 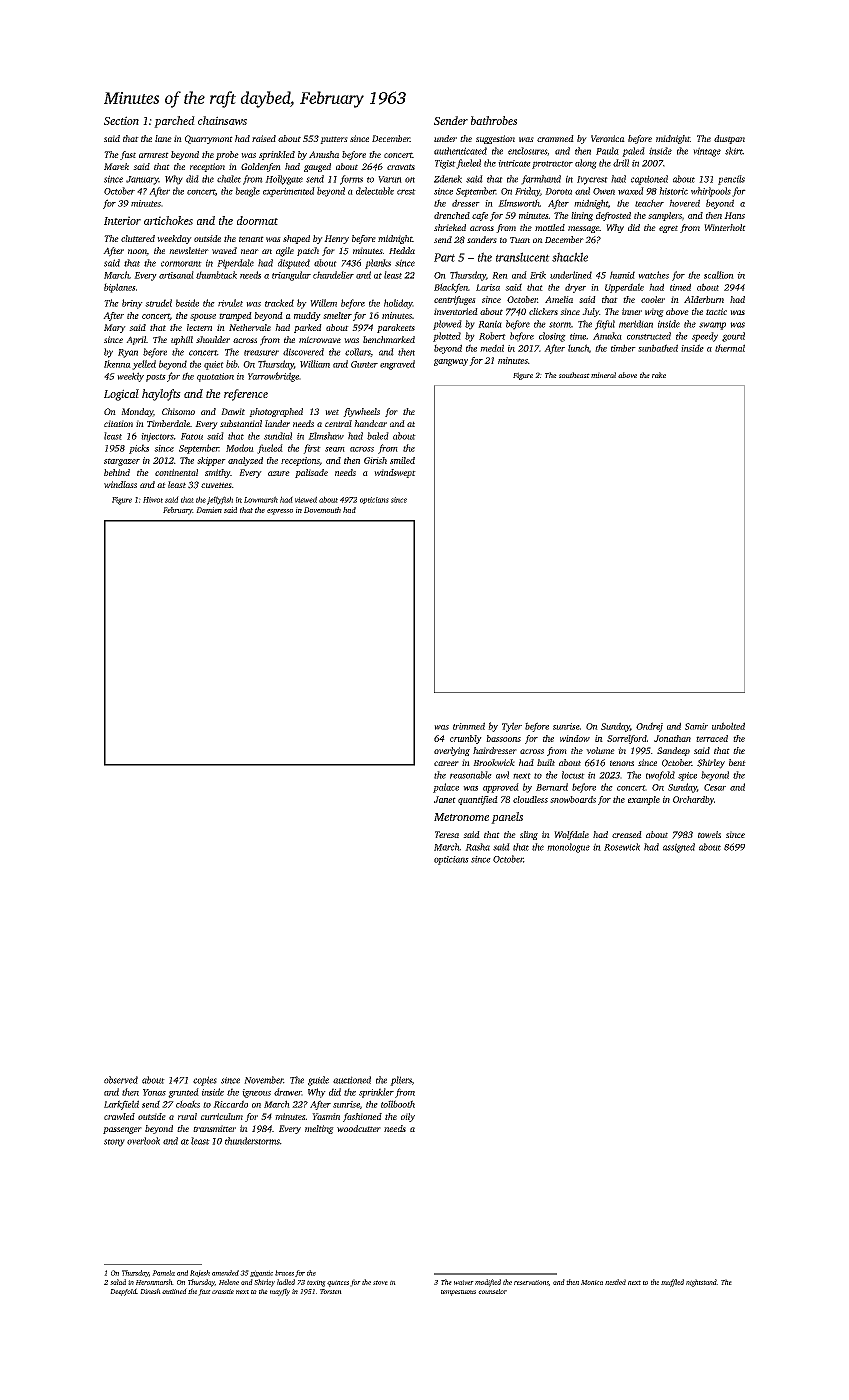 What do you see at coordinates (608, 138) in the screenshot?
I see `Veronica` at bounding box center [608, 138].
